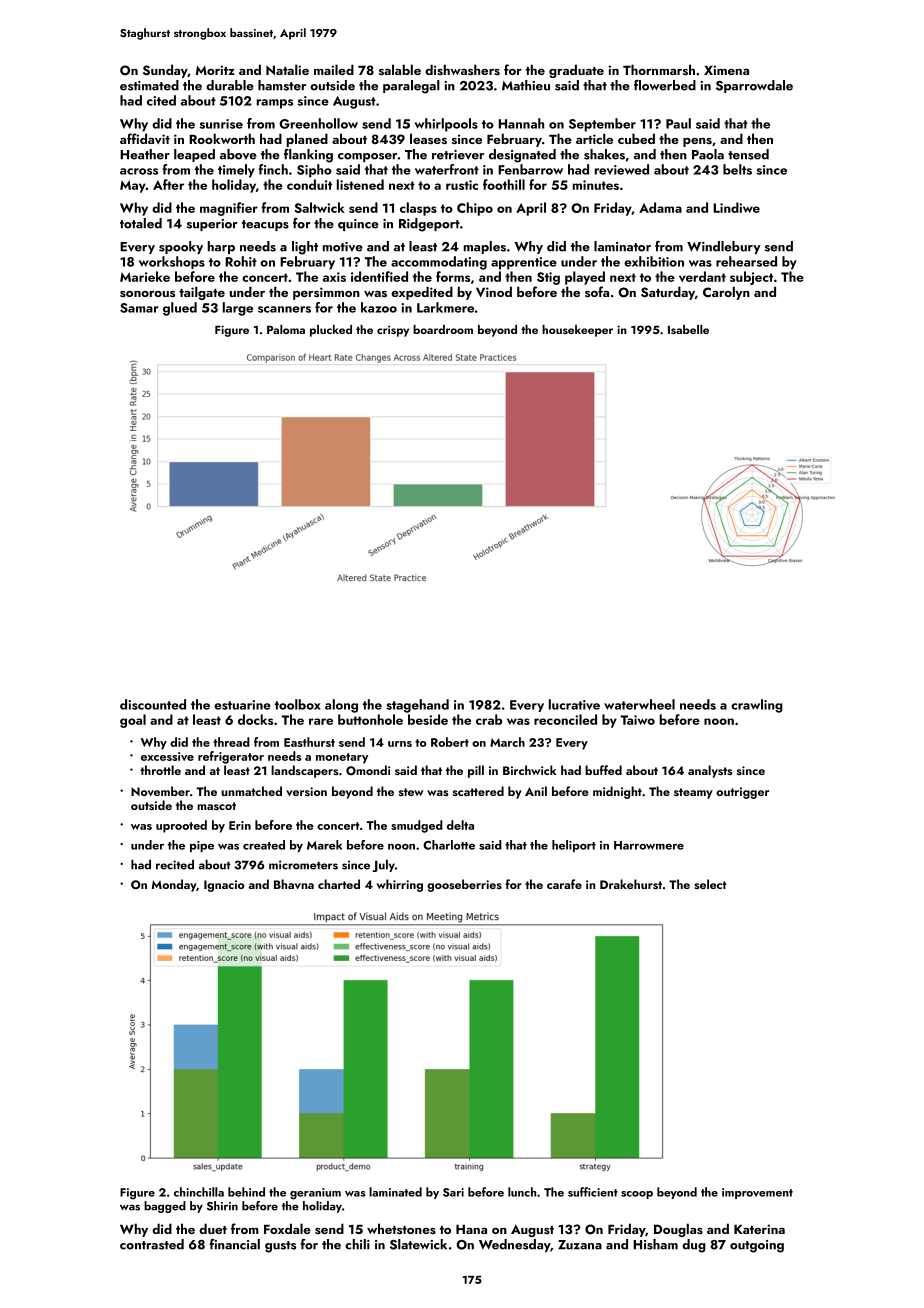 The width and height of the image is (924, 1308). I want to click on excessive, so click(167, 756).
